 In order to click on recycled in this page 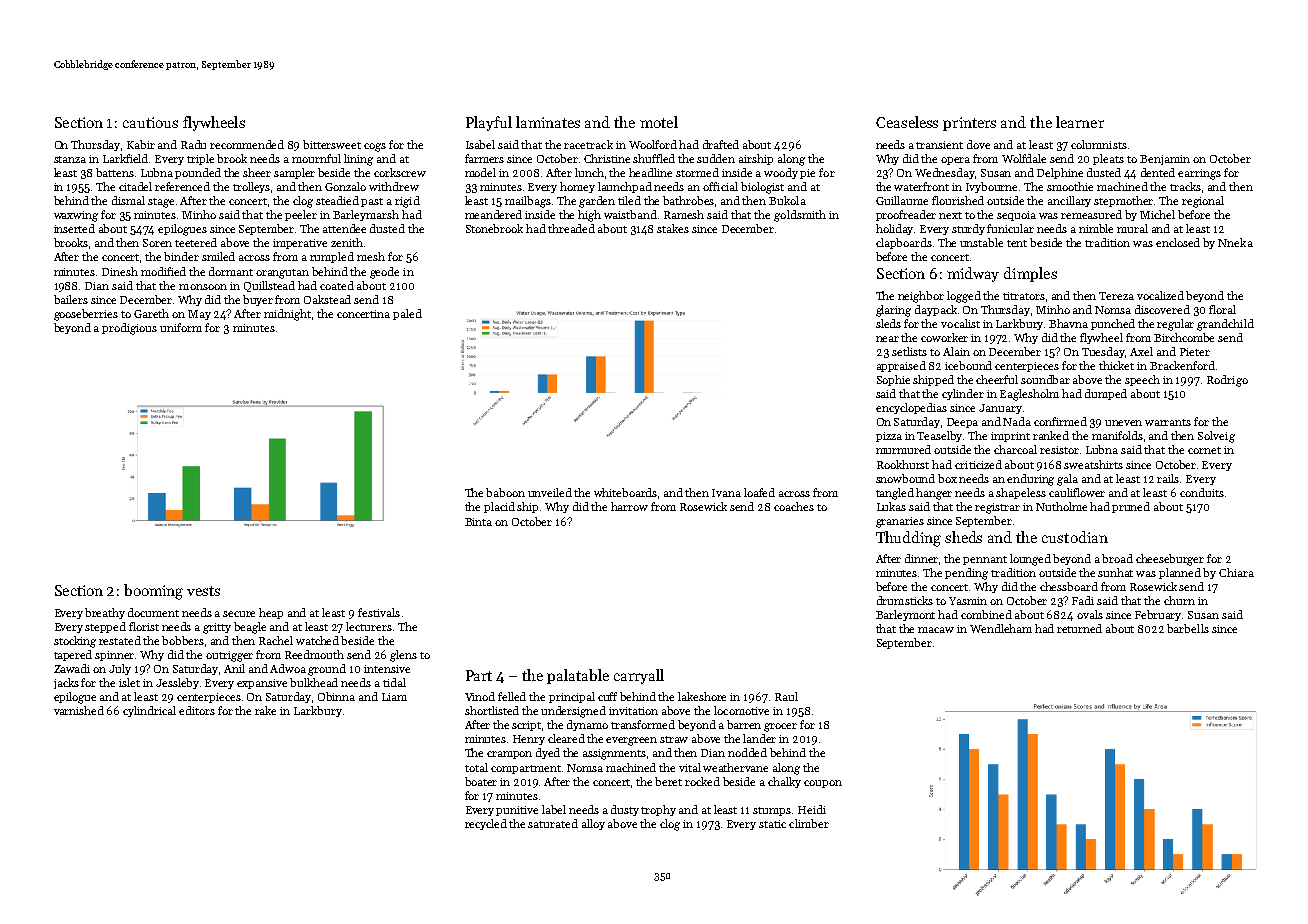, I will do `click(486, 824)`.
